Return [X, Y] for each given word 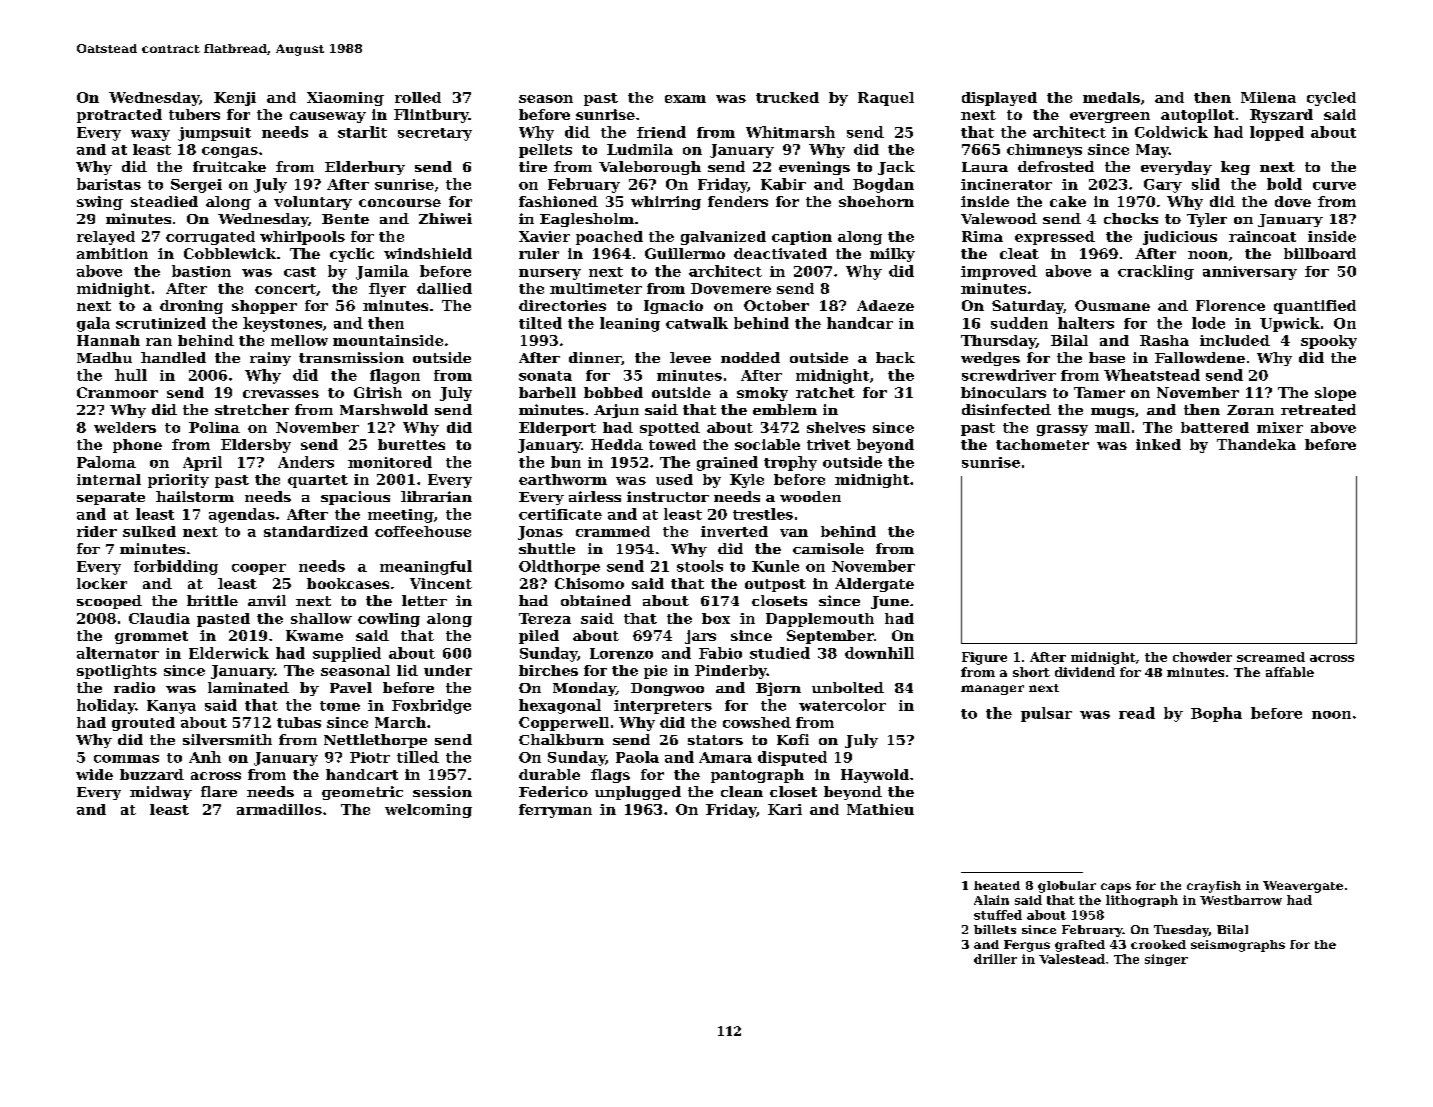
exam [685, 99]
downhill [879, 653]
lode [1208, 323]
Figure [984, 658]
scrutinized [161, 323]
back [895, 357]
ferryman [555, 811]
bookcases [348, 583]
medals [1111, 97]
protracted [119, 116]
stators [715, 740]
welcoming [428, 811]
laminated [248, 687]
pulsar [1046, 714]
